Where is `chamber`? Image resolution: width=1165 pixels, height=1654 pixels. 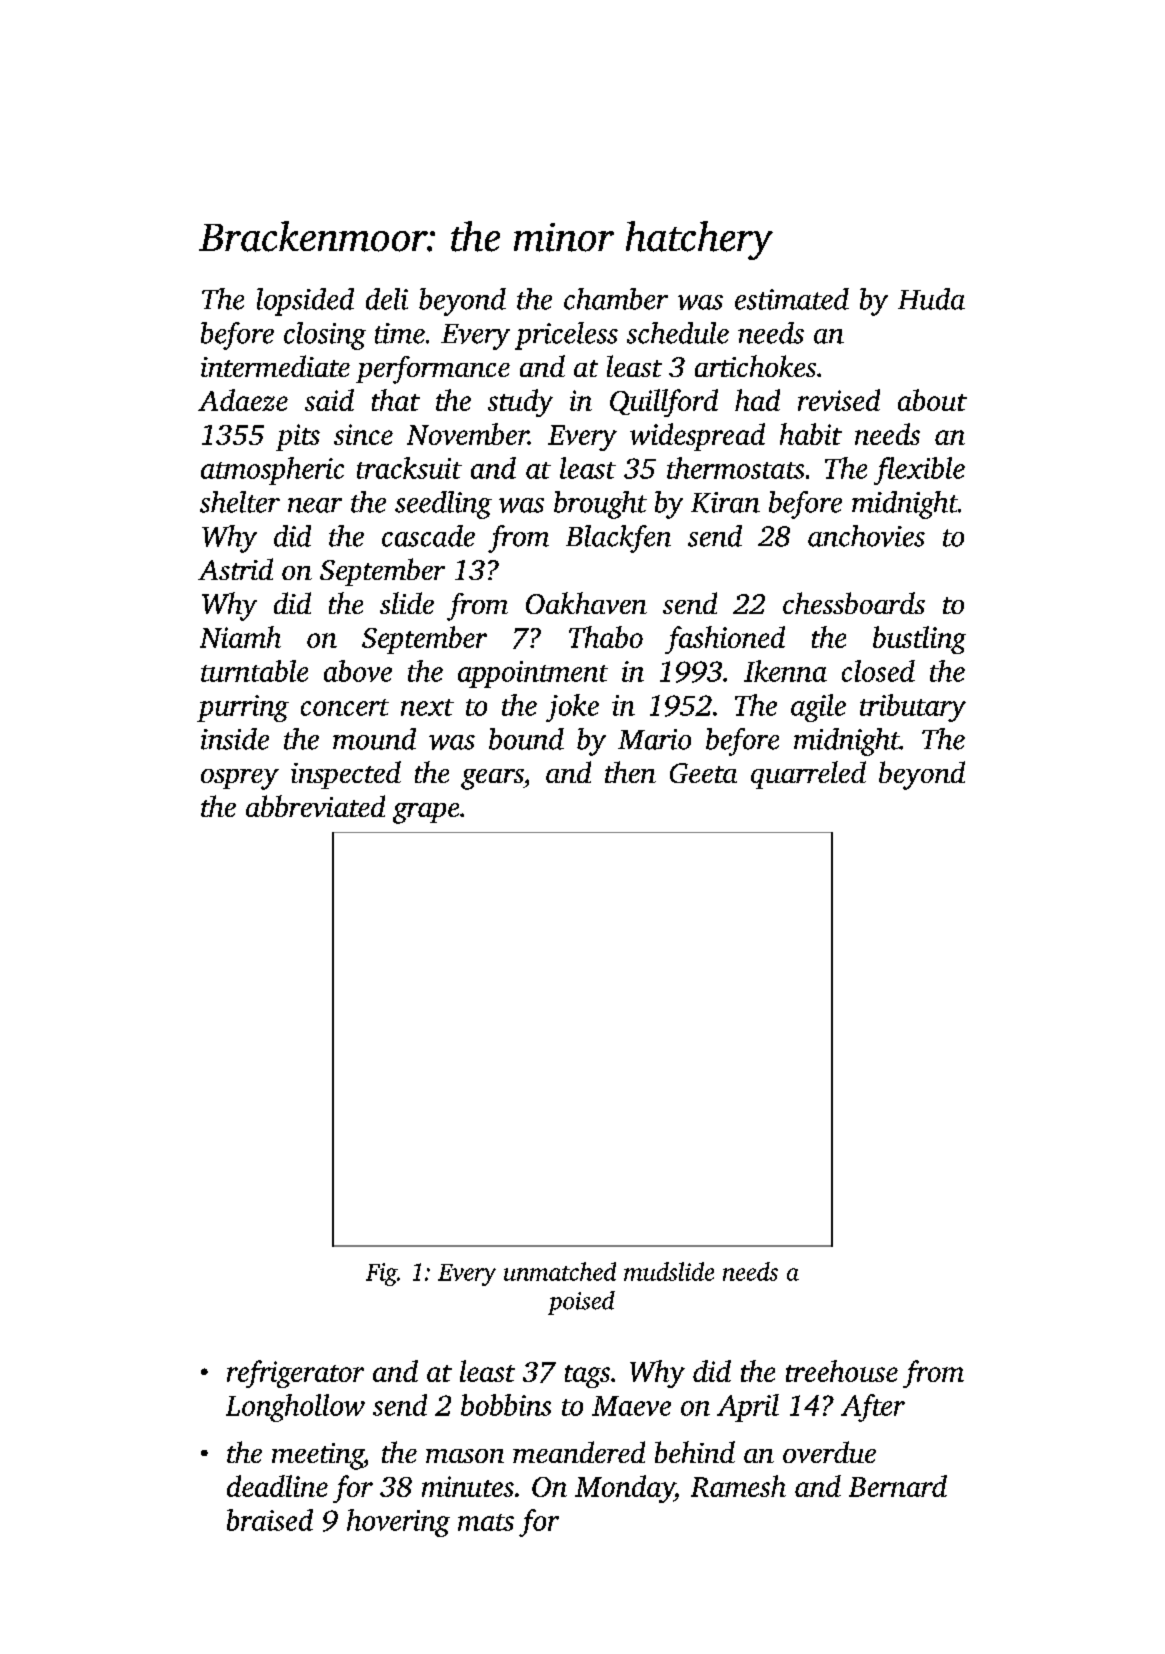 chamber is located at coordinates (616, 299).
